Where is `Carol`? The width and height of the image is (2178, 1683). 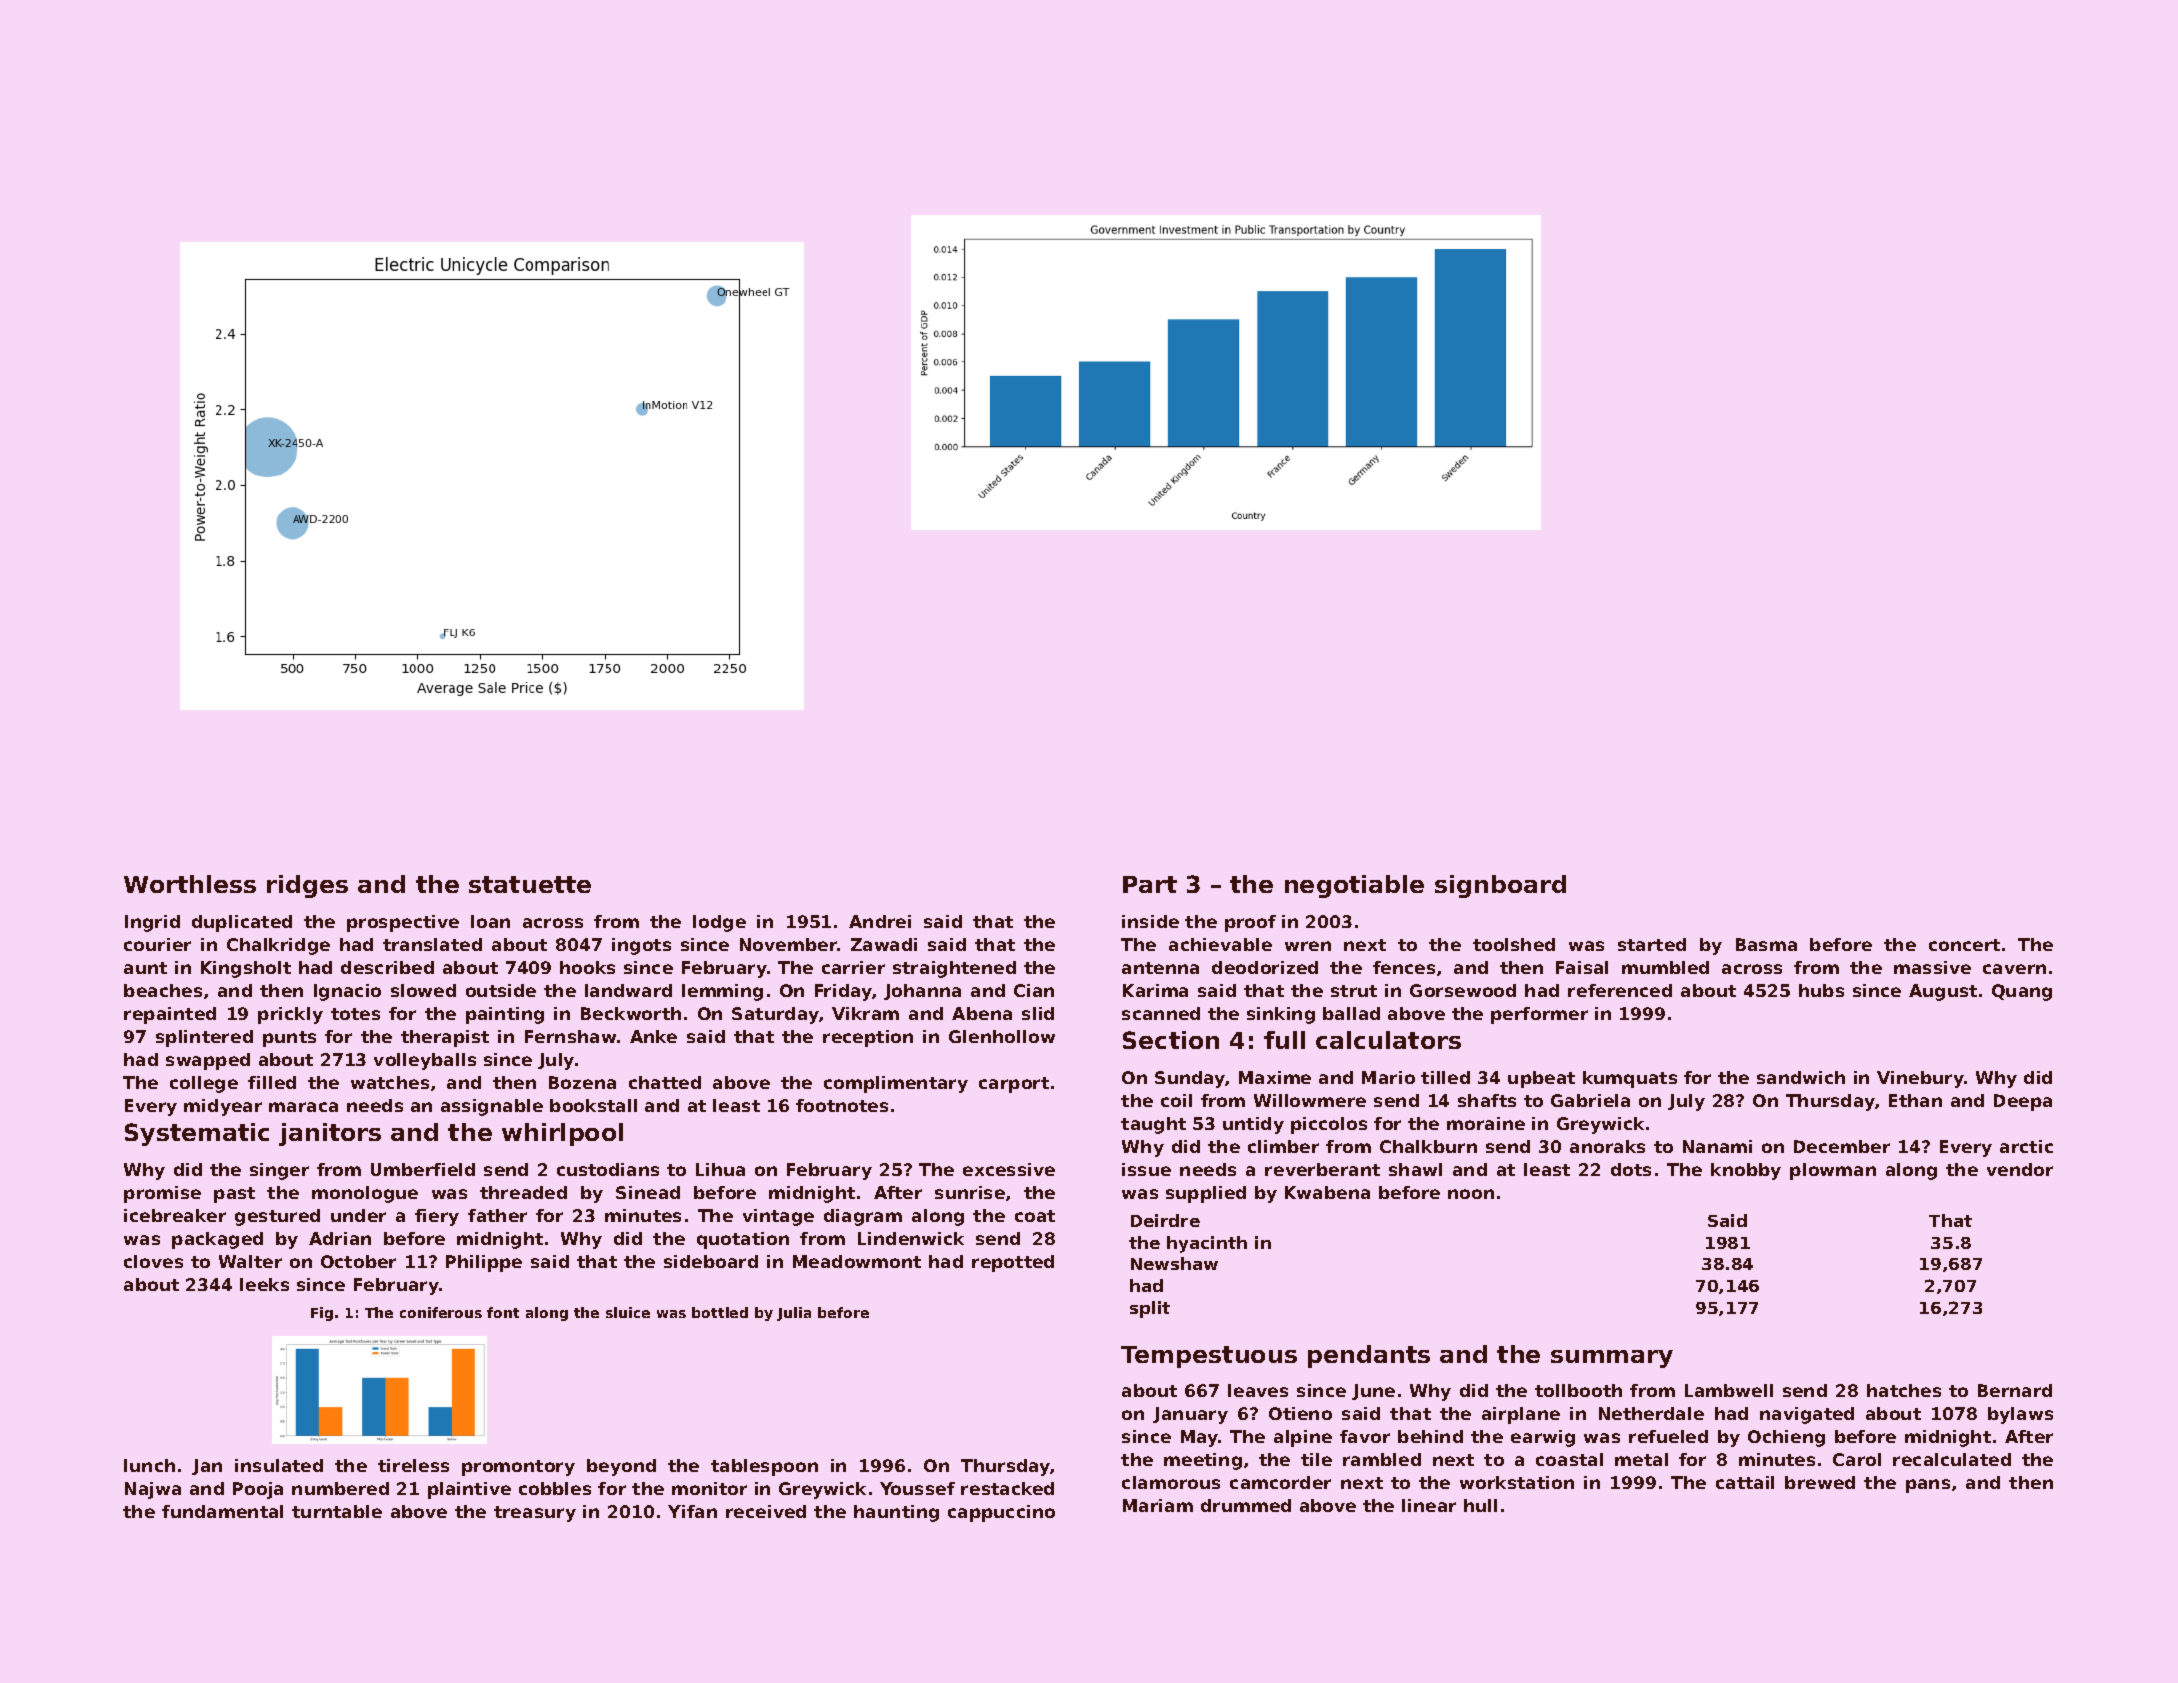
Carol is located at coordinates (1857, 1459).
